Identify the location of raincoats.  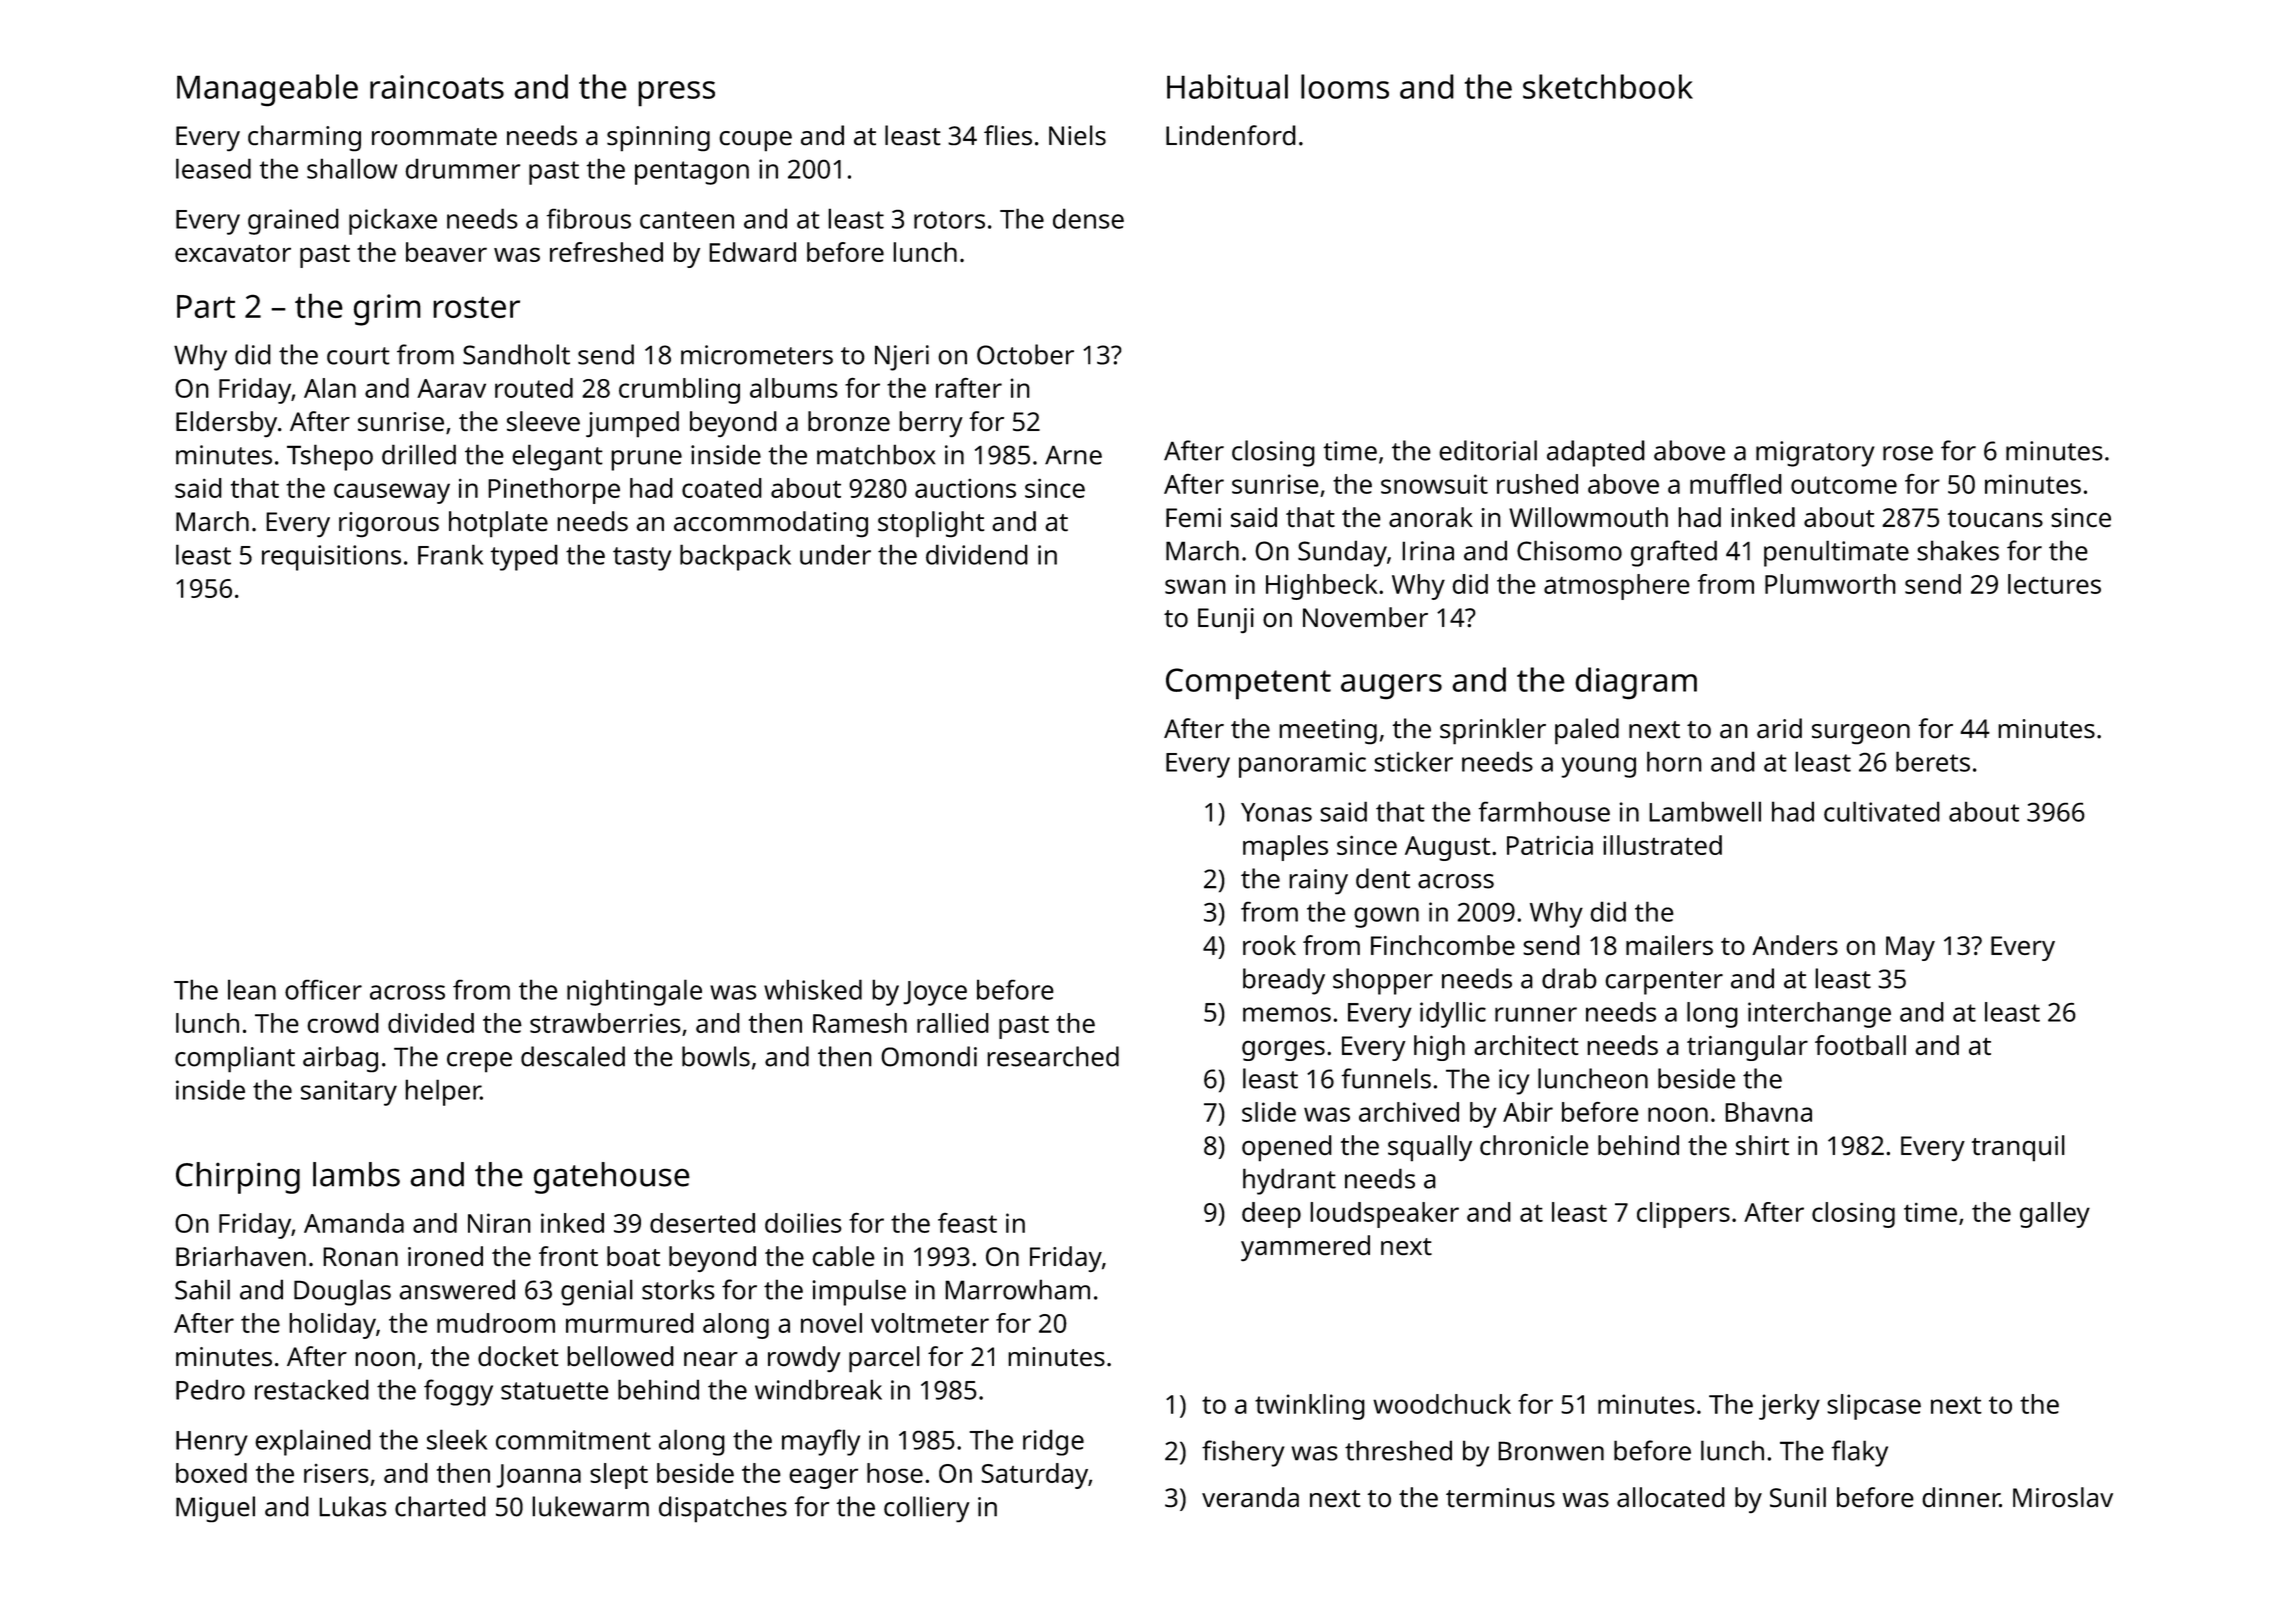
(437, 87).
